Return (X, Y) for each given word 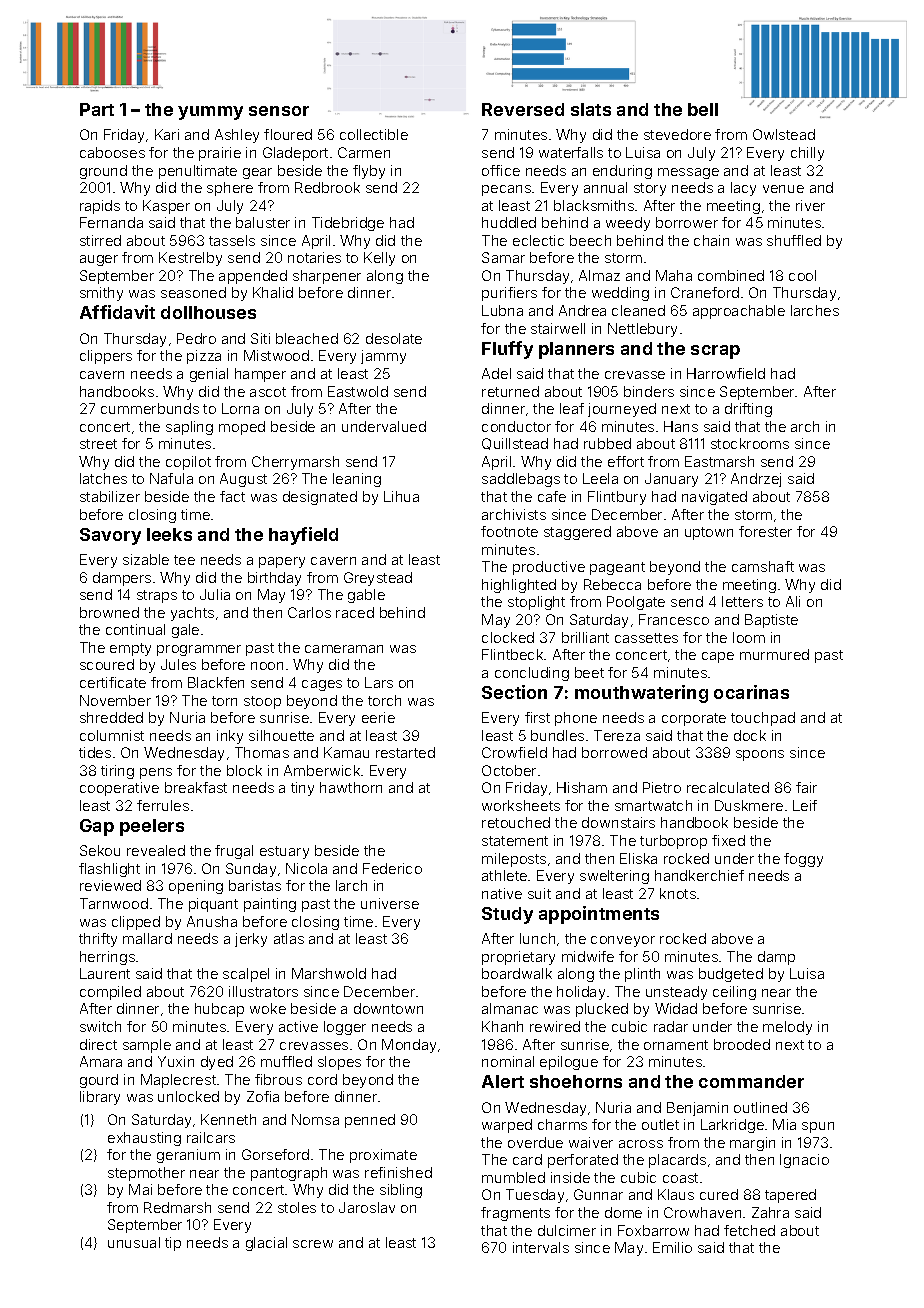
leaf (572, 408)
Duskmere (749, 805)
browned (109, 612)
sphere (230, 189)
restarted (405, 752)
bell (703, 109)
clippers (106, 357)
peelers (152, 827)
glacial (266, 1244)
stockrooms (750, 443)
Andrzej (756, 480)
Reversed (523, 109)
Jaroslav (367, 1207)
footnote (509, 531)
